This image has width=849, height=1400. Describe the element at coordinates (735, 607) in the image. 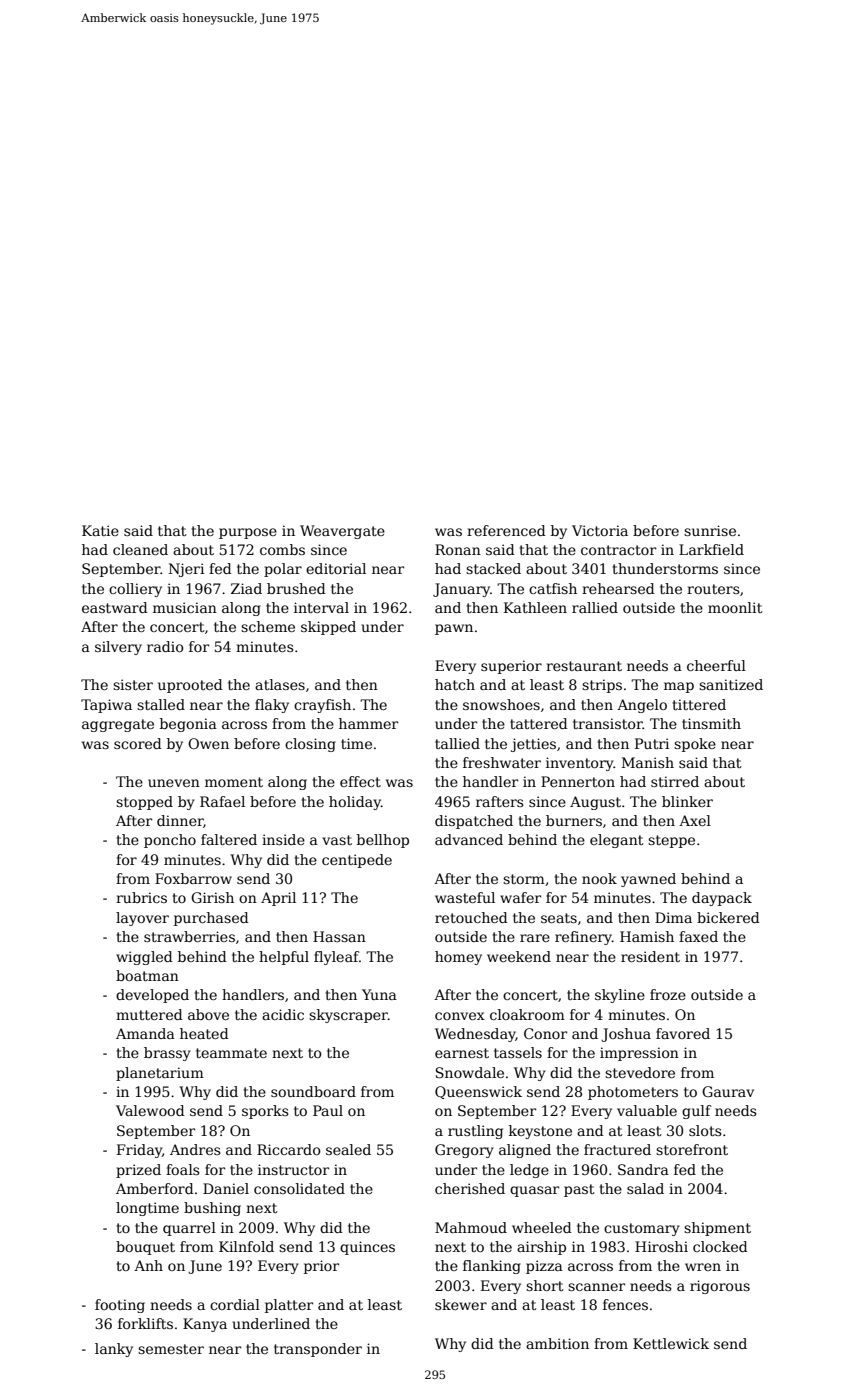

I see `moonlit` at that location.
